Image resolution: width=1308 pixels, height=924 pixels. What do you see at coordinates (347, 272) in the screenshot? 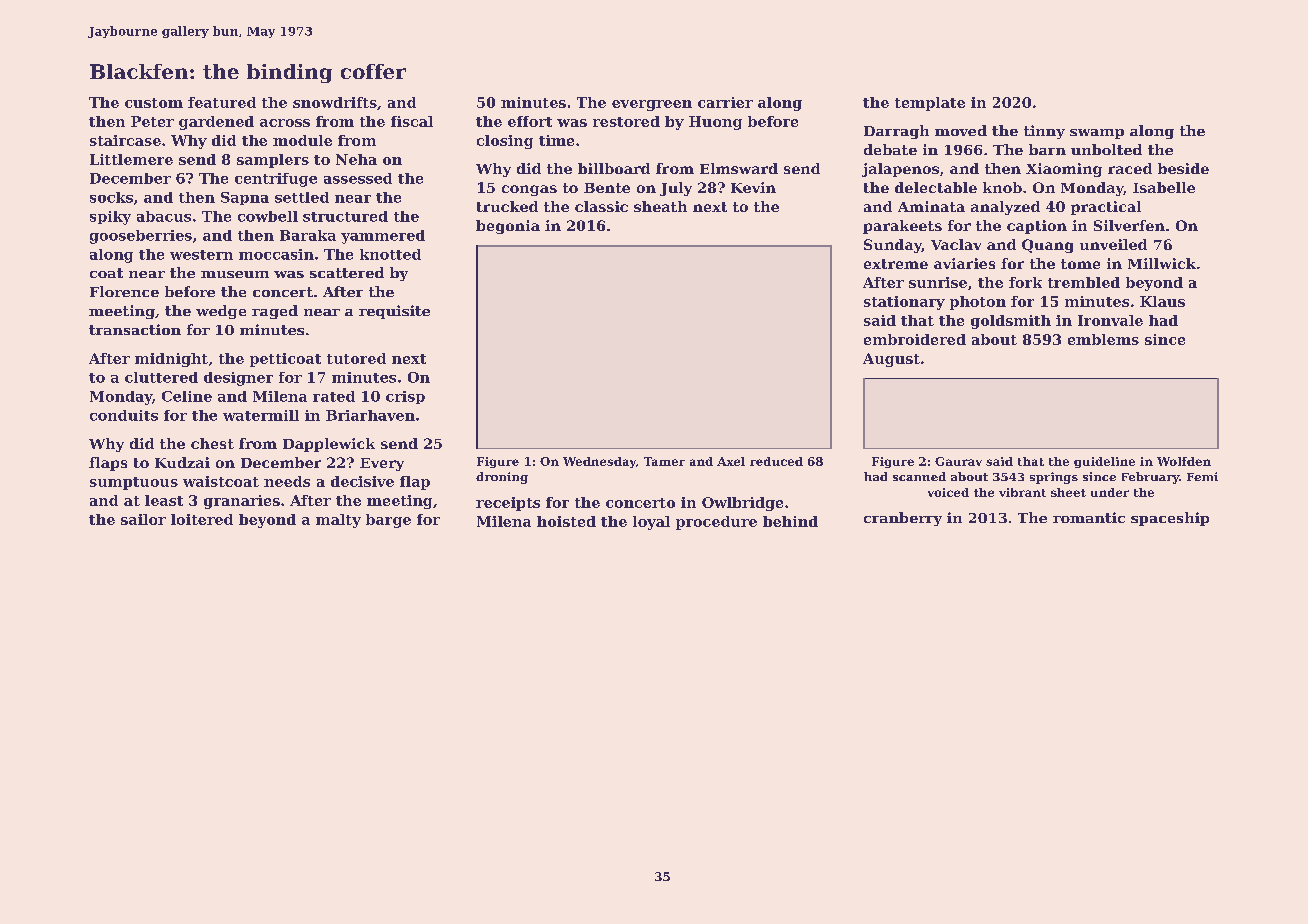
I see `scattered` at bounding box center [347, 272].
